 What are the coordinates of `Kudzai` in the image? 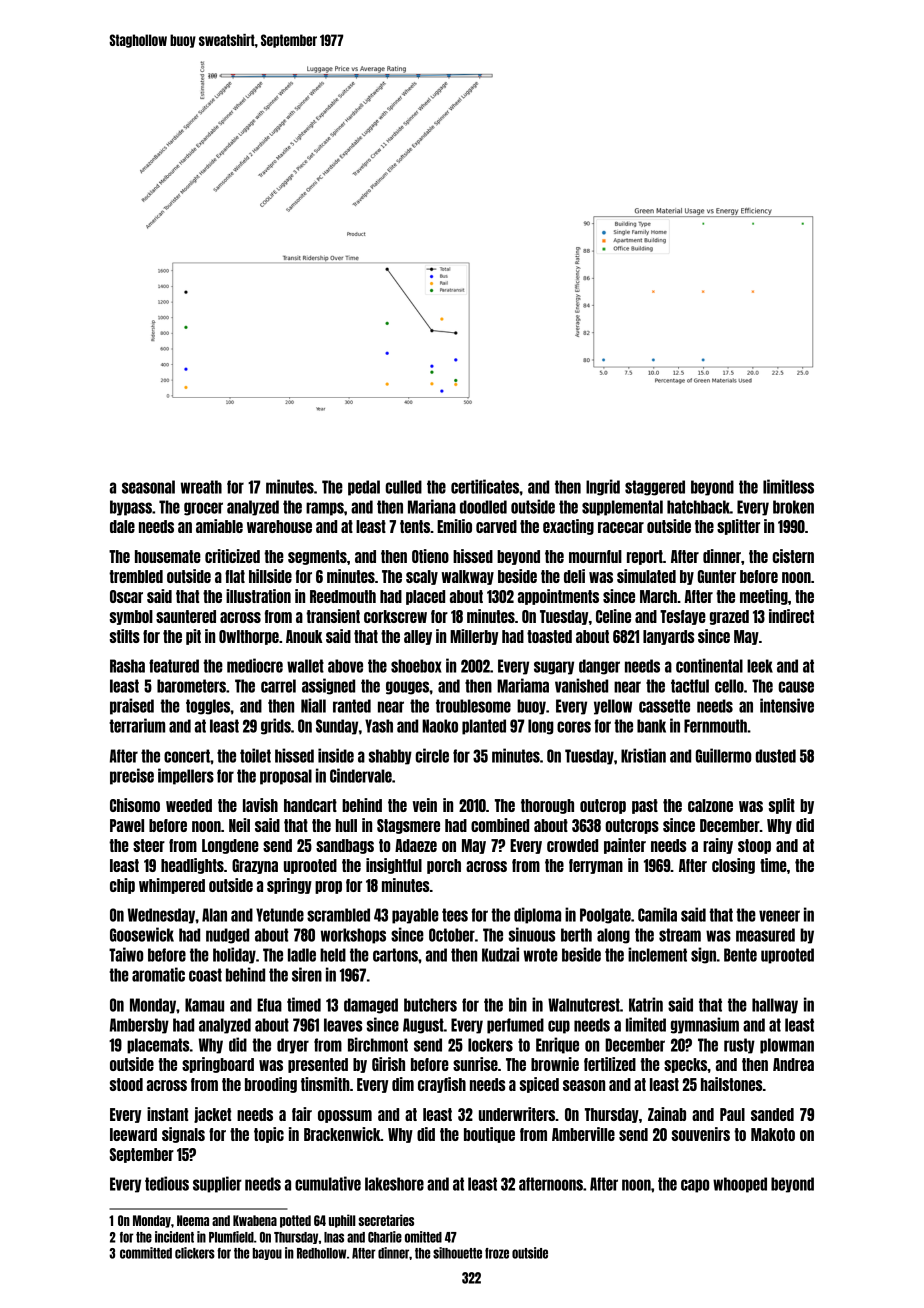 It's located at (500, 954).
